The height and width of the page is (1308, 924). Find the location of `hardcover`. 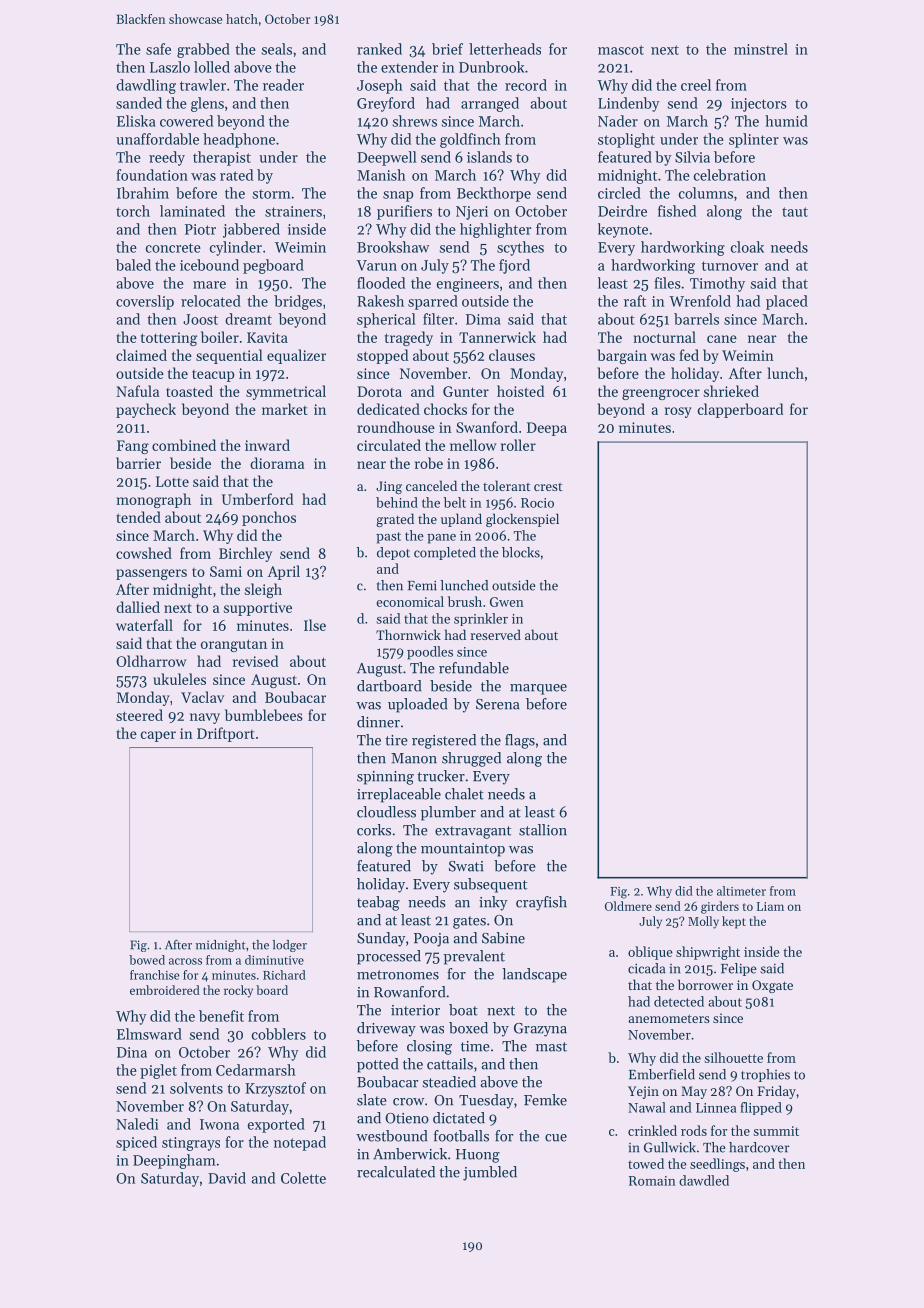

hardcover is located at coordinates (759, 1147).
